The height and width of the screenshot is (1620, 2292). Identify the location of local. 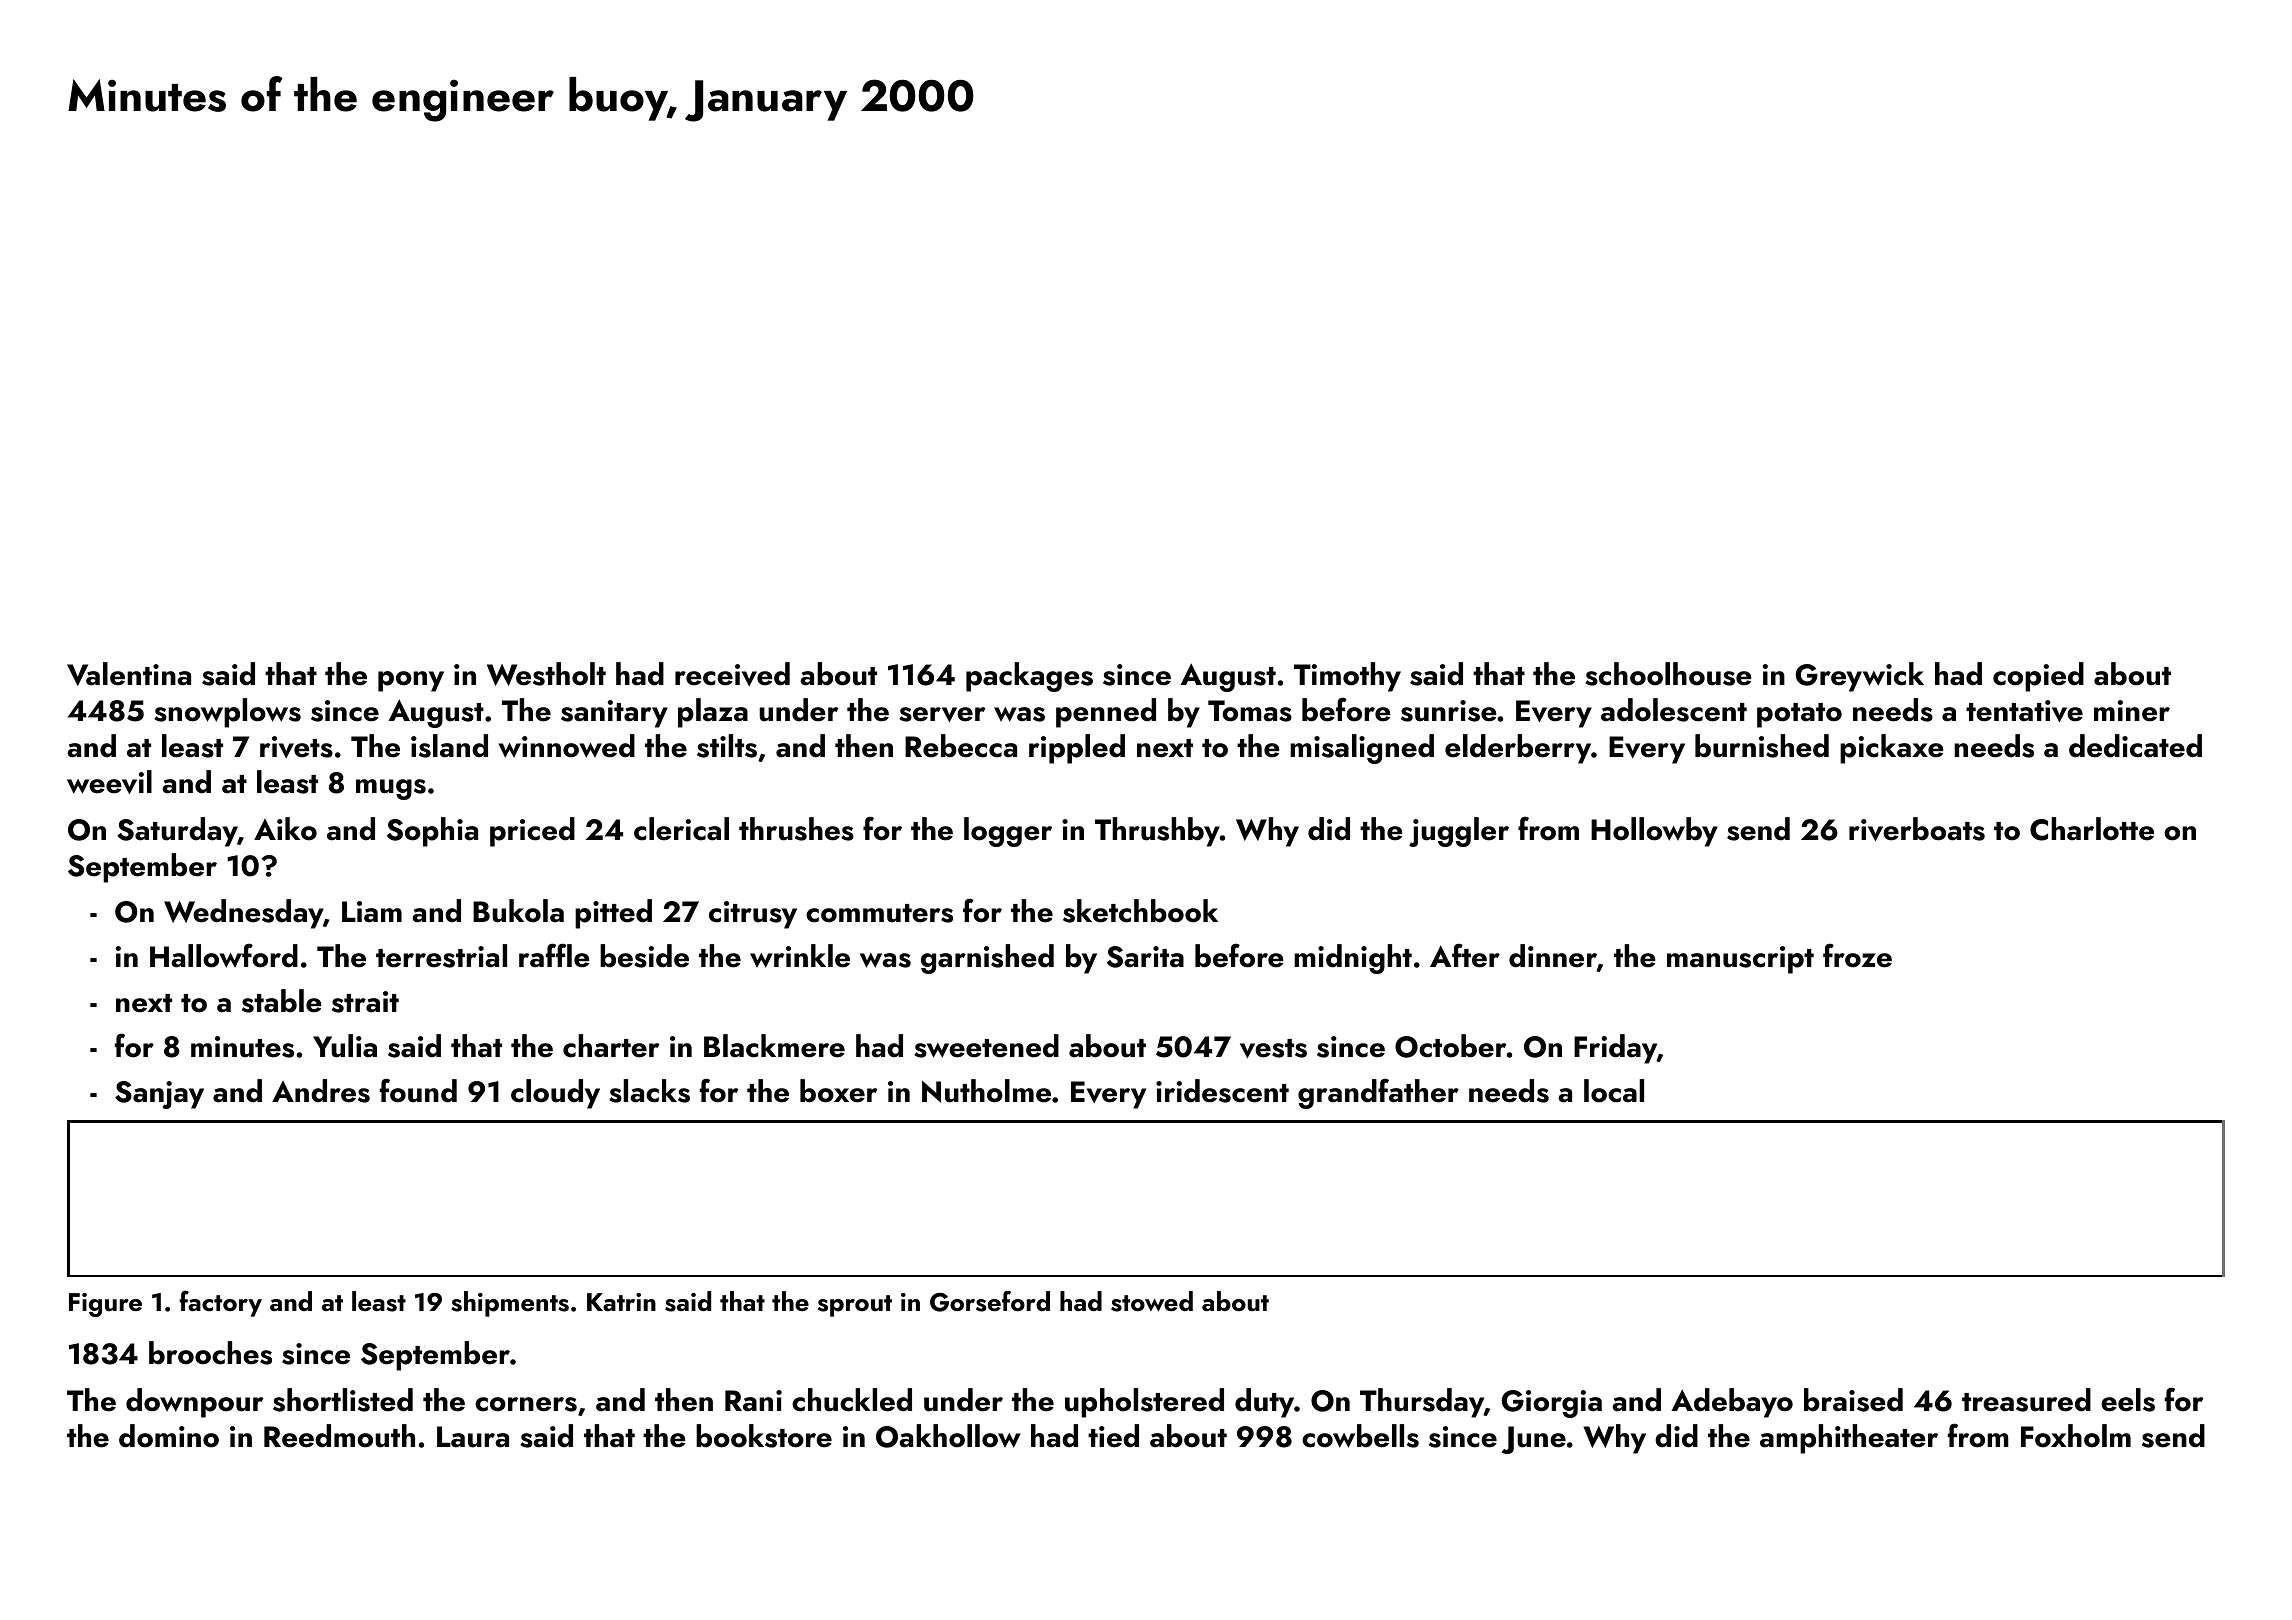
(1614, 1091).
